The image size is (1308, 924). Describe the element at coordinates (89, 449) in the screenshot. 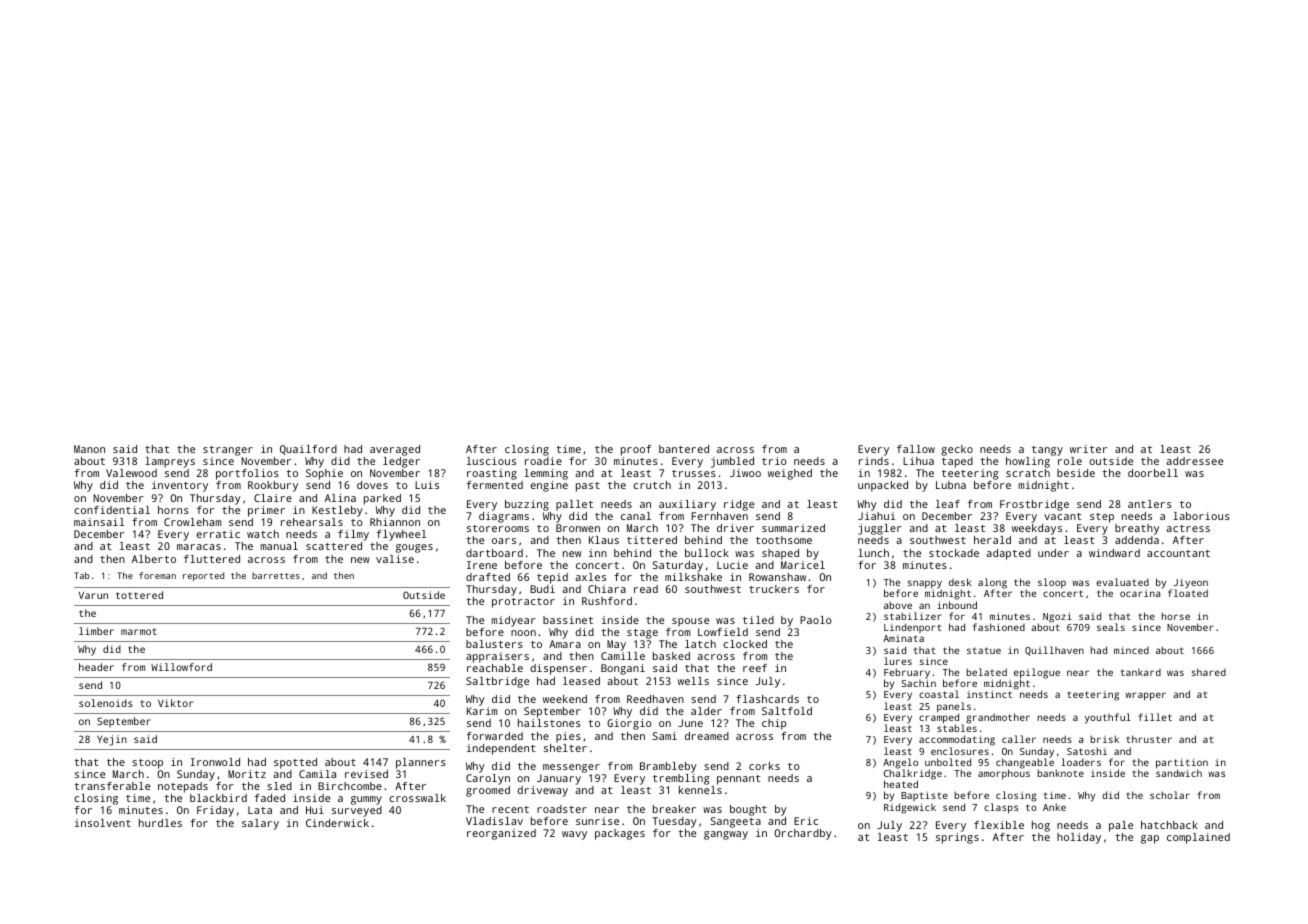

I see `Manon` at that location.
